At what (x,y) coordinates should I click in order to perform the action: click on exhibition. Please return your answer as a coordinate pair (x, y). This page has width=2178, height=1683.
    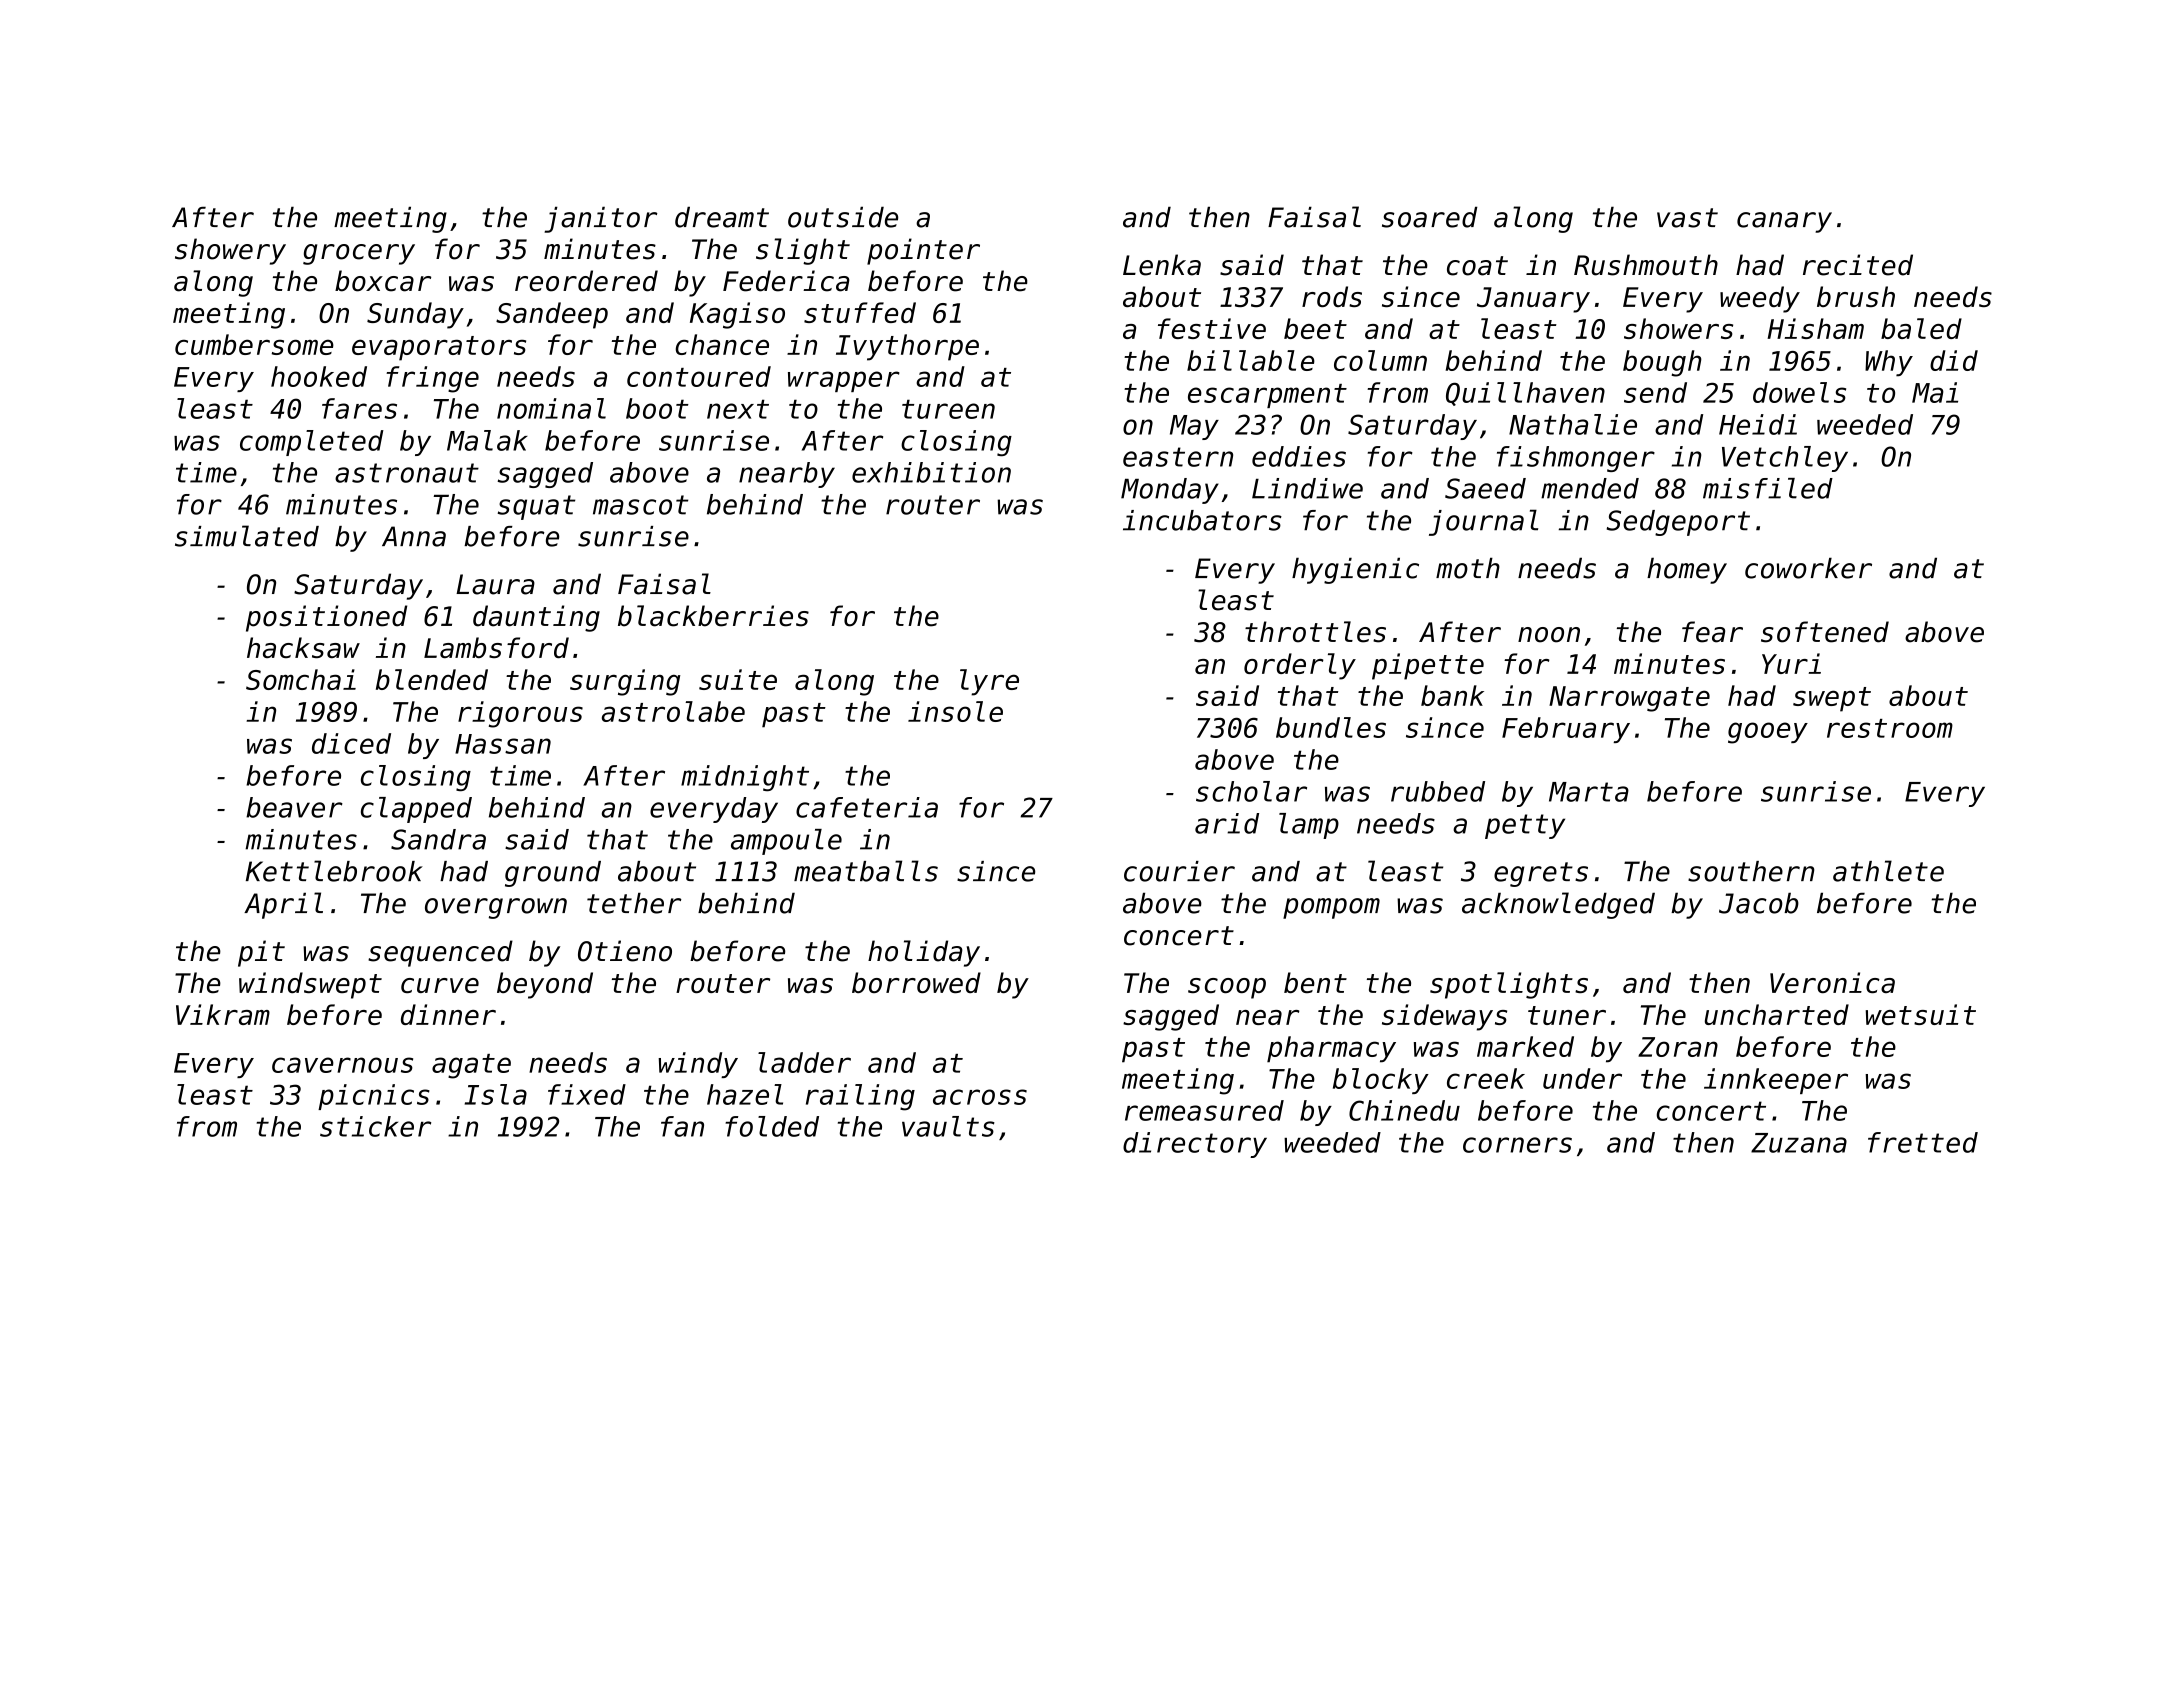
    Looking at the image, I should click on (931, 472).
